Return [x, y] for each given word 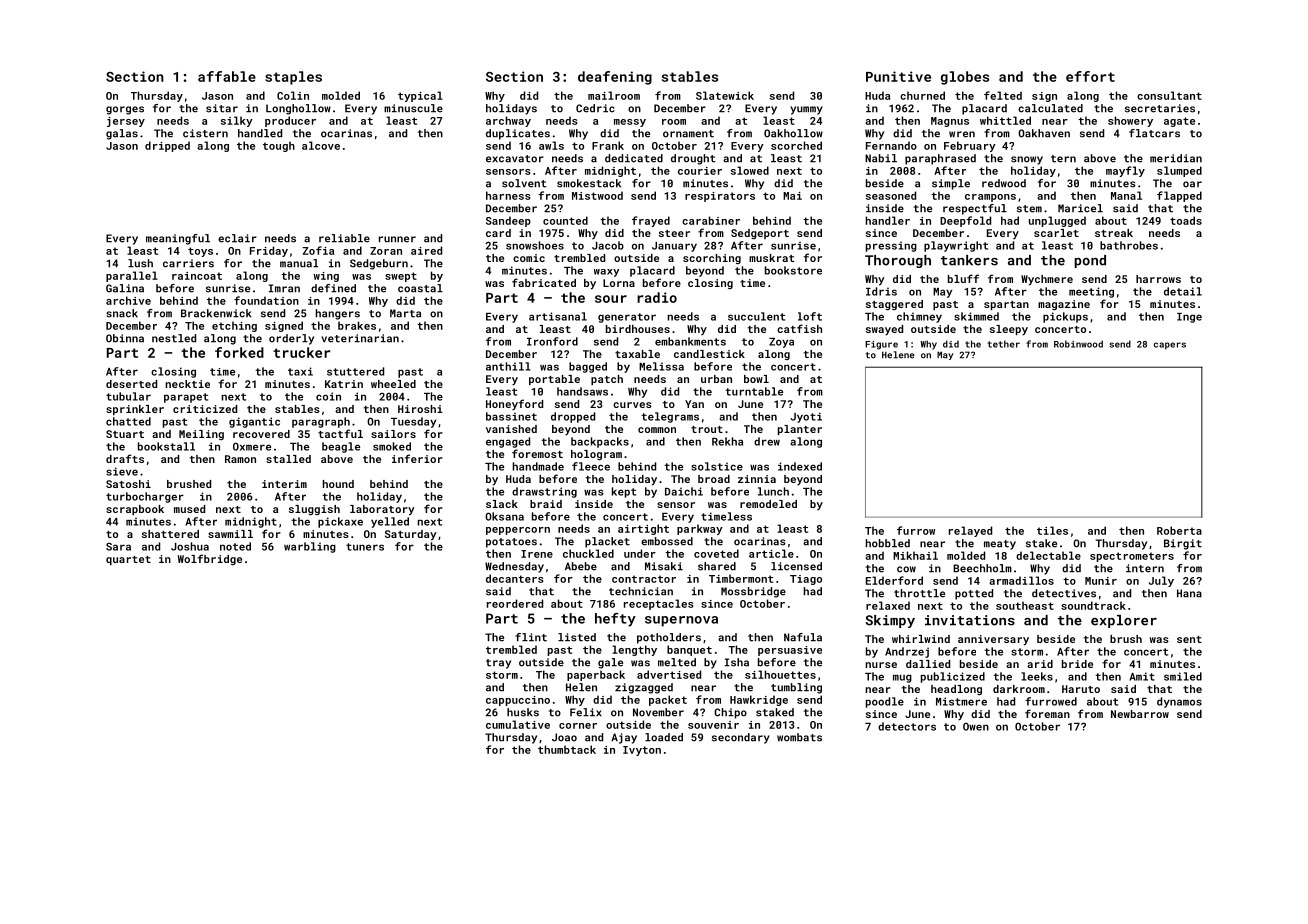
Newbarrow [1140, 714]
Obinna [125, 338]
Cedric [595, 108]
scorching [712, 259]
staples [293, 78]
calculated [1050, 108]
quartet [128, 560]
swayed [884, 330]
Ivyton [642, 751]
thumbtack [567, 749]
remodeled [768, 504]
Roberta [1179, 530]
